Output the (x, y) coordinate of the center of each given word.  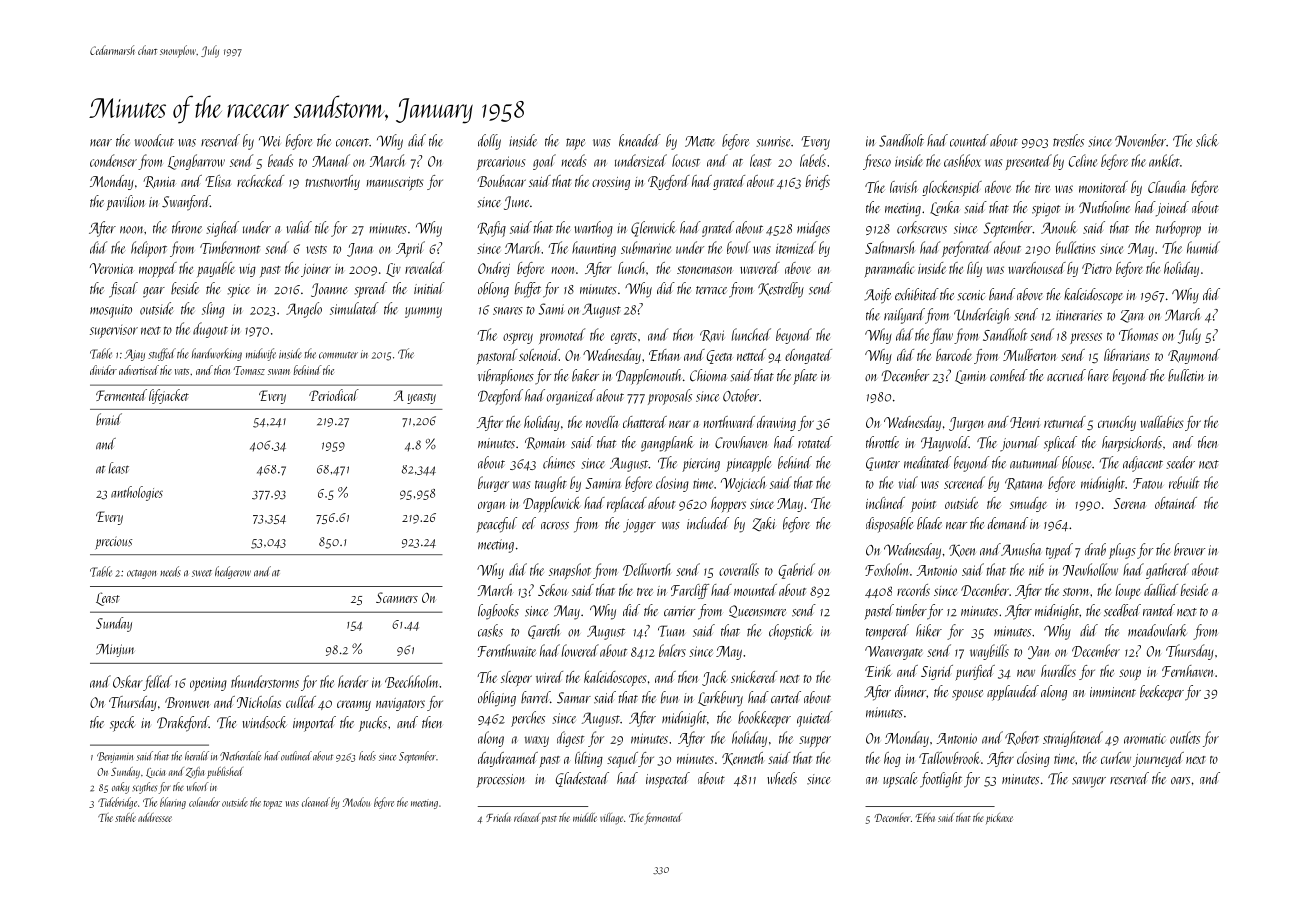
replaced (627, 504)
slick (1207, 140)
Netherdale (240, 756)
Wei (269, 141)
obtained (1176, 503)
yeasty (421, 398)
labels (813, 160)
